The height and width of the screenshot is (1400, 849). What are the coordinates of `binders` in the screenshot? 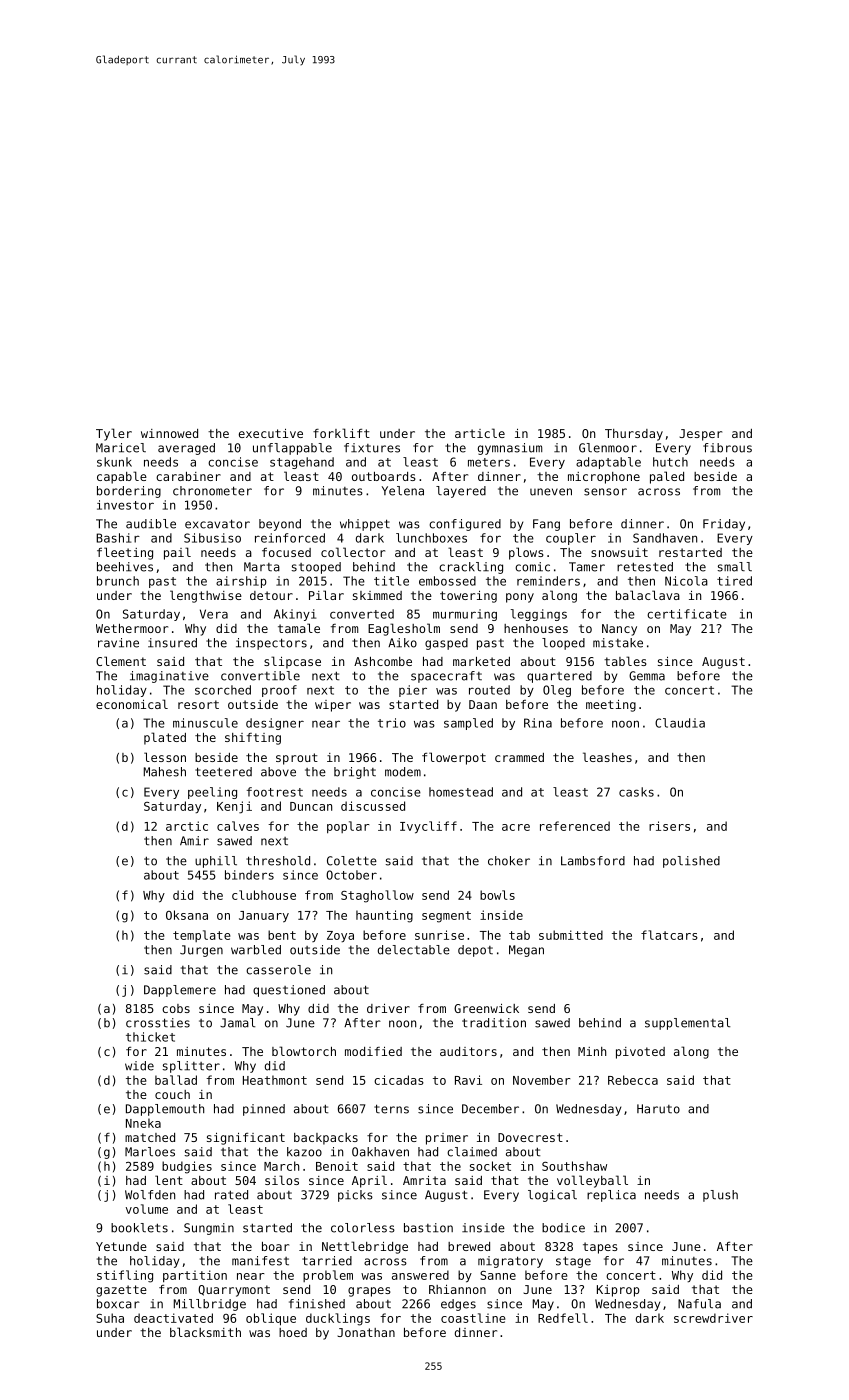 It's located at (249, 875).
